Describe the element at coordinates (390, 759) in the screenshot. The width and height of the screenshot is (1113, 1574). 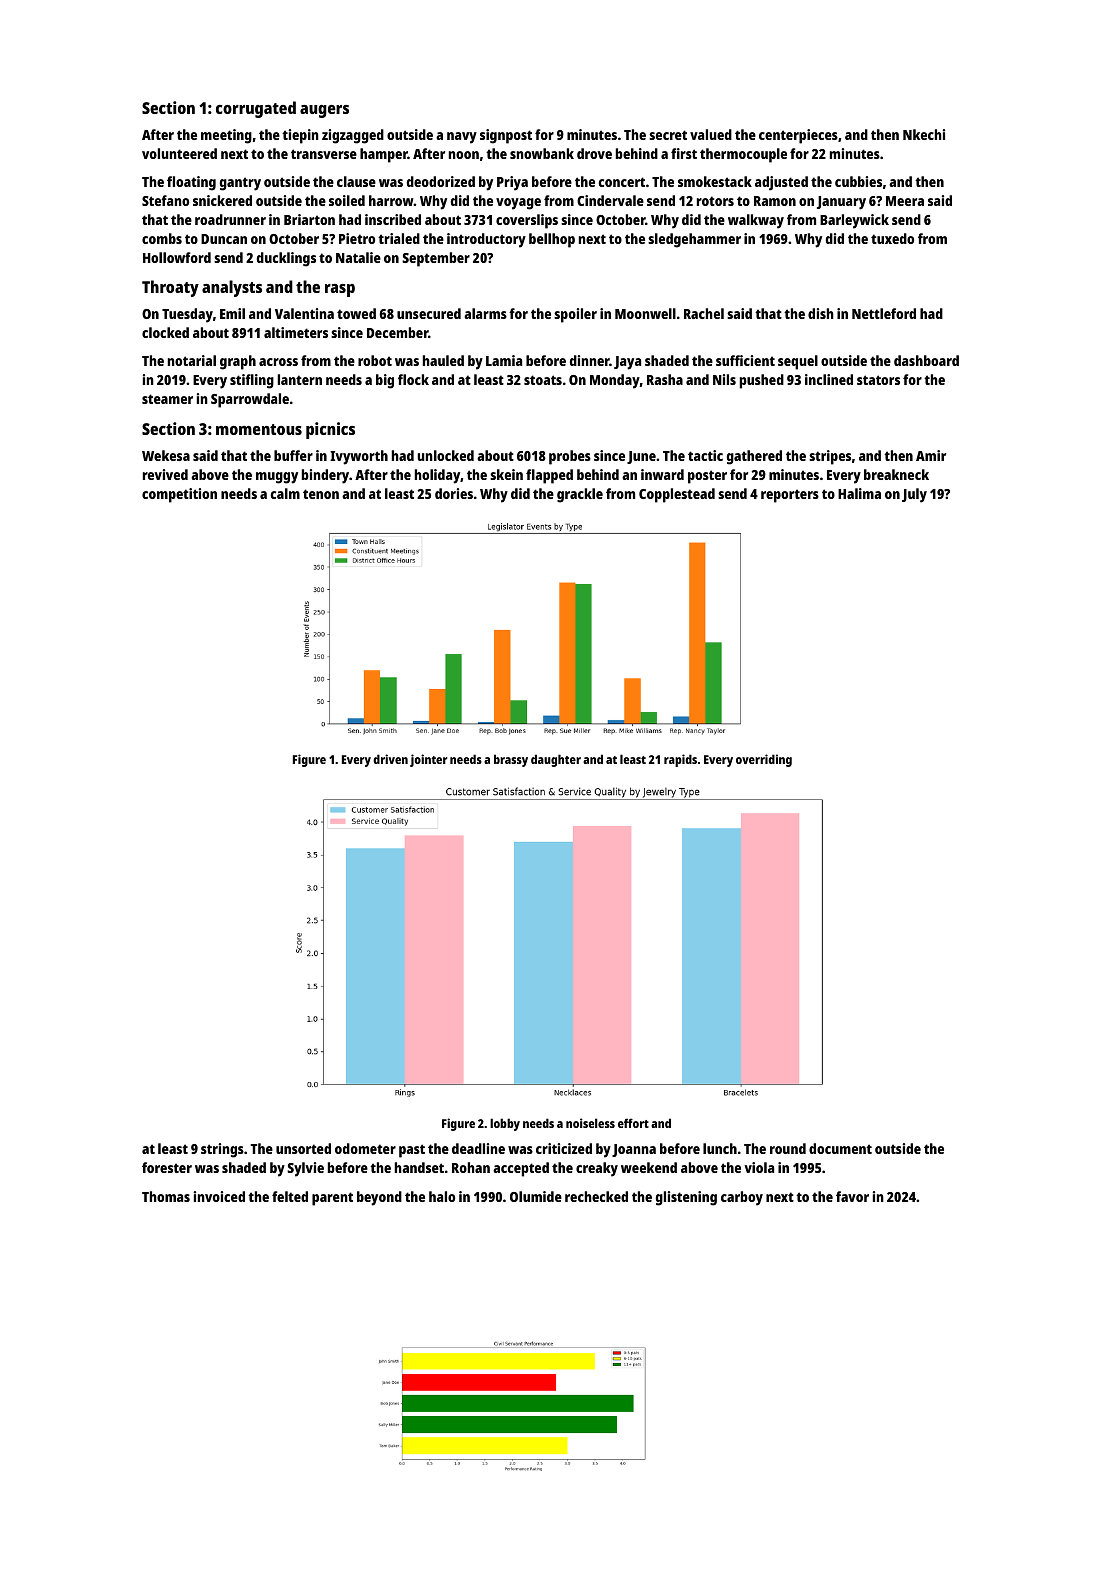
I see `driven` at that location.
